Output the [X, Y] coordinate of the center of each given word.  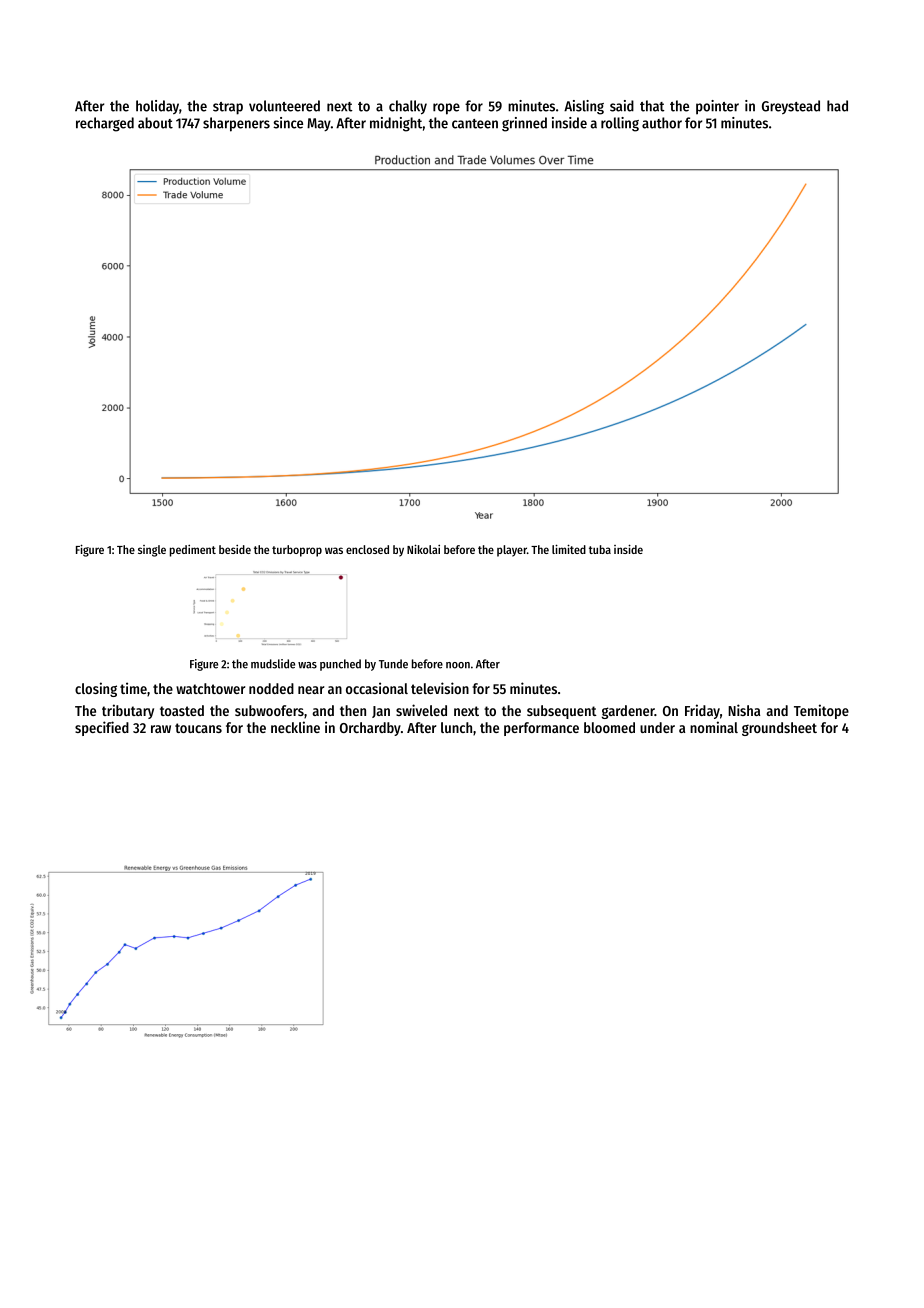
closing [96, 689]
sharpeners [236, 124]
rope [446, 109]
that [652, 106]
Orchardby [370, 729]
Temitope [821, 711]
